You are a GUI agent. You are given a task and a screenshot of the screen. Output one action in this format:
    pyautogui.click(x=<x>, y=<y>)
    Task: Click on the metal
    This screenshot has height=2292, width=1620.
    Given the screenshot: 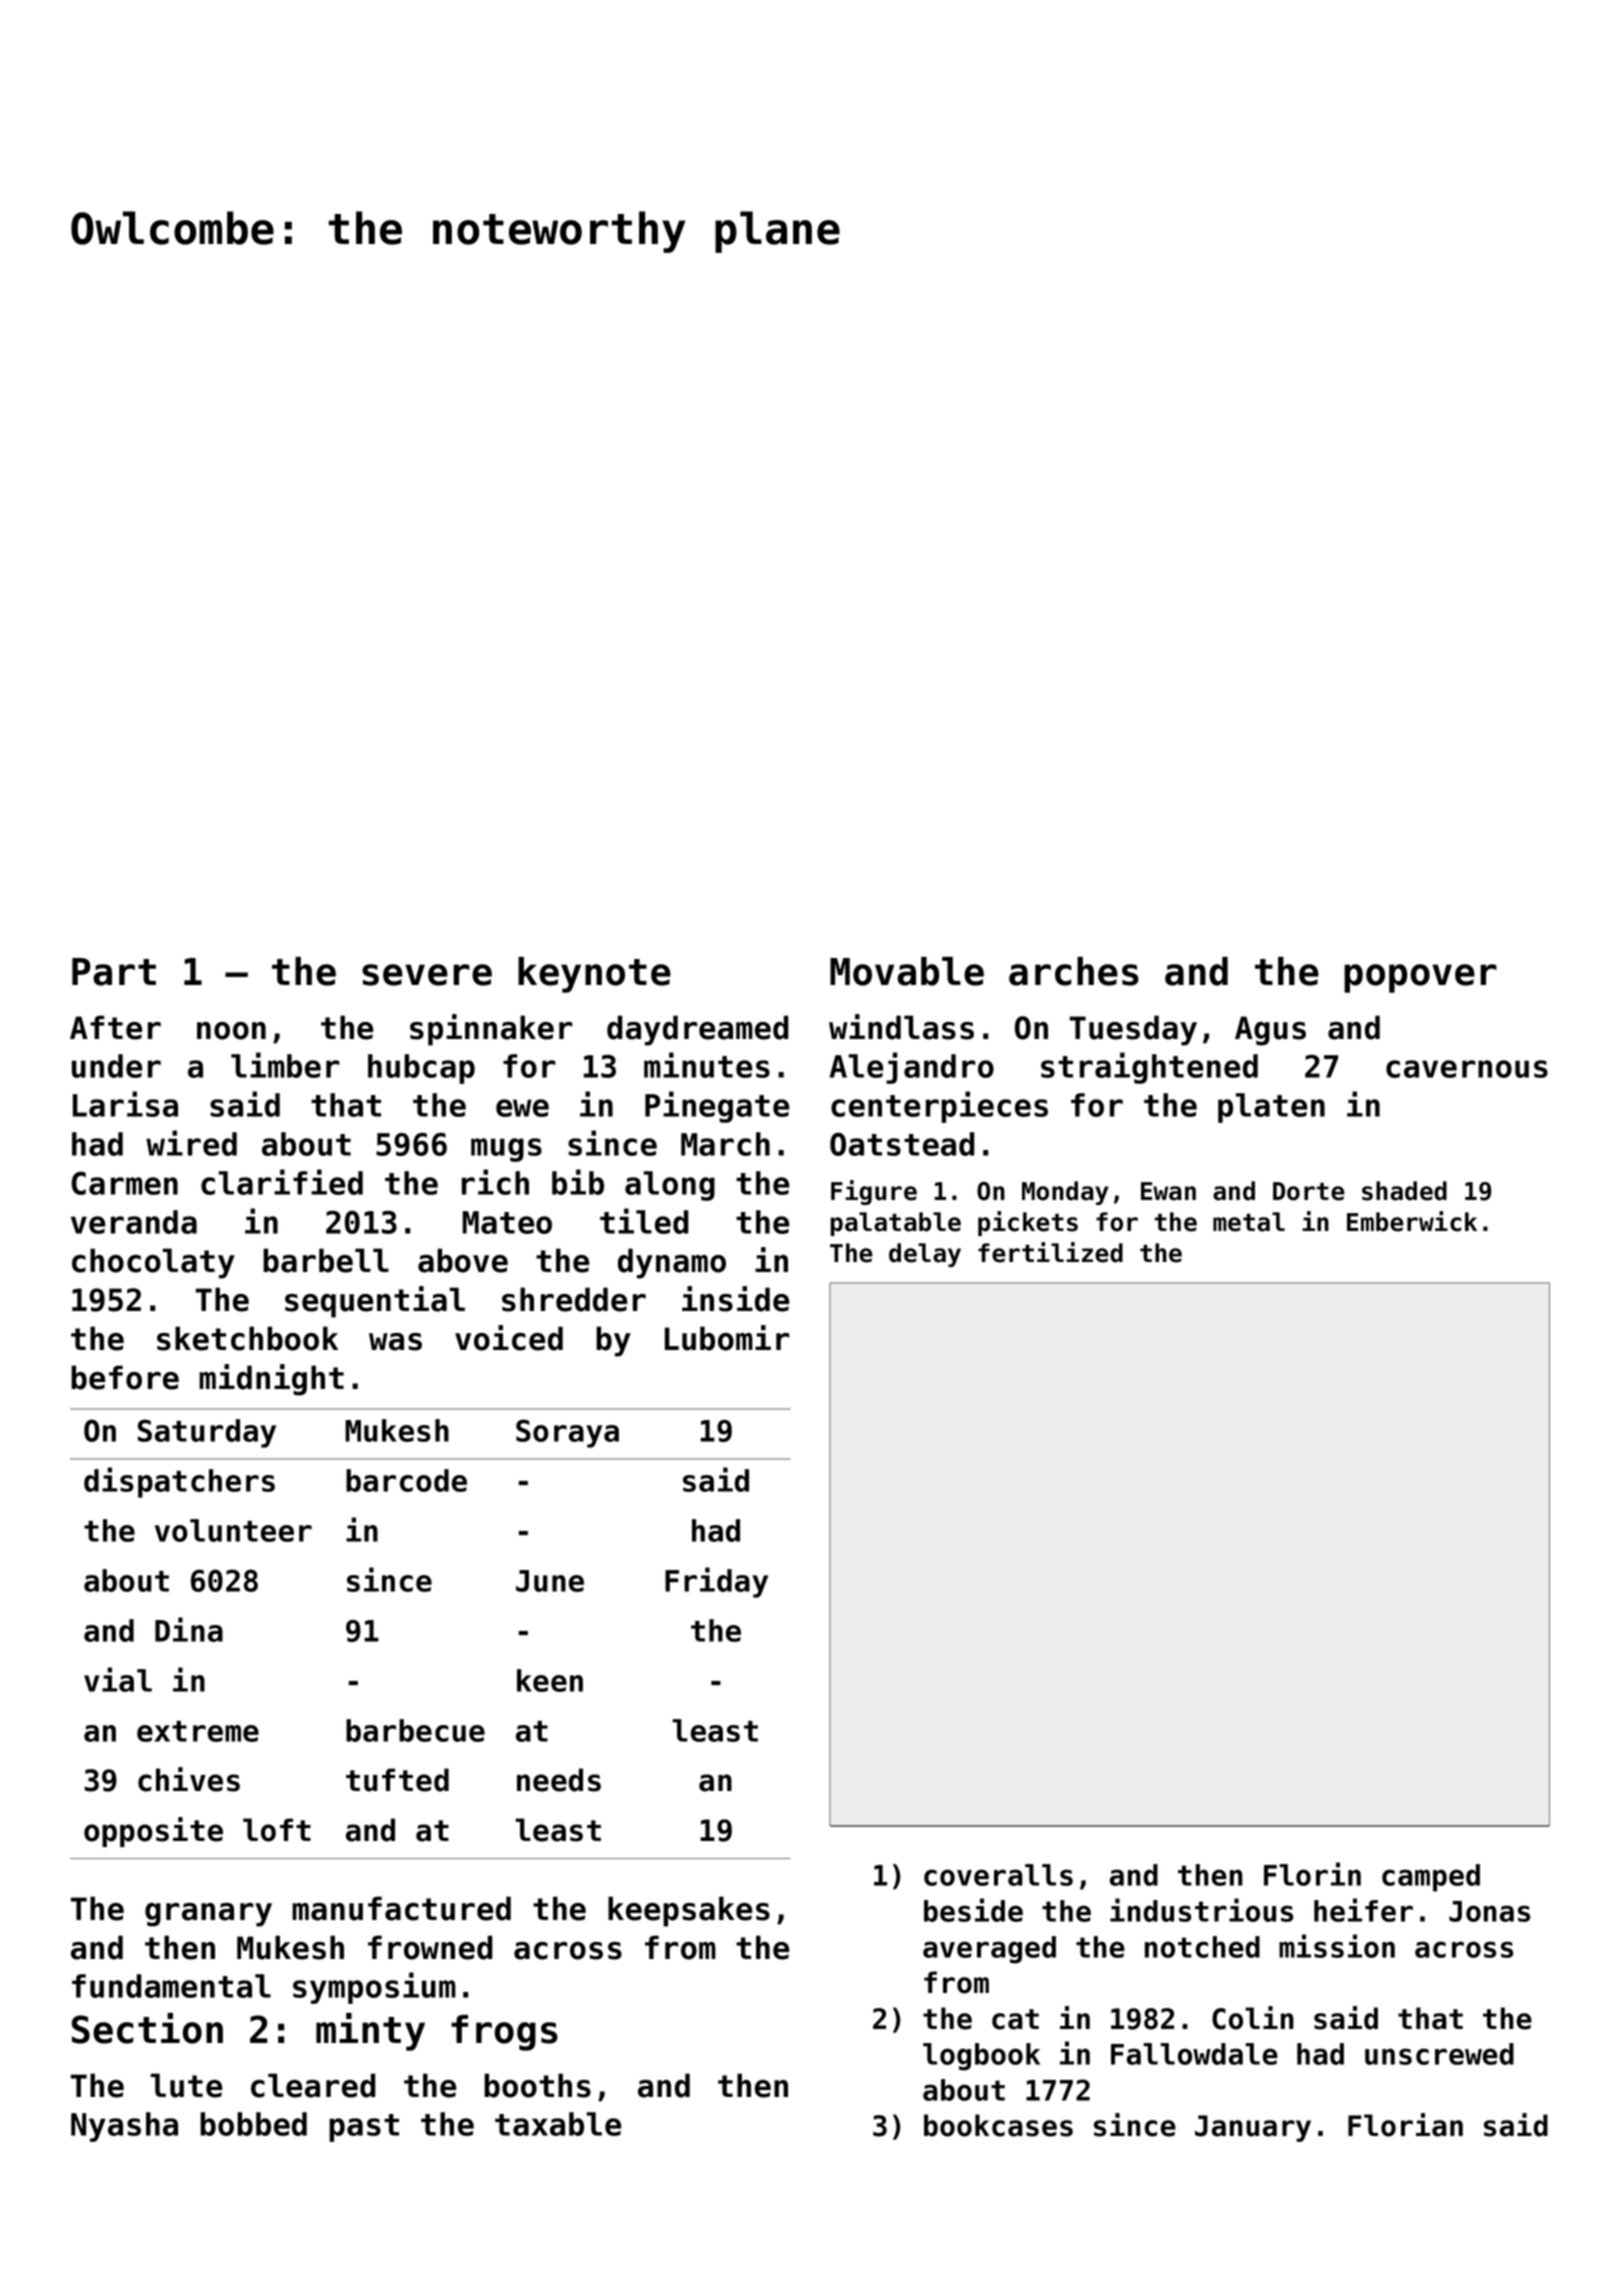 What is the action you would take?
    pyautogui.click(x=1249, y=1222)
